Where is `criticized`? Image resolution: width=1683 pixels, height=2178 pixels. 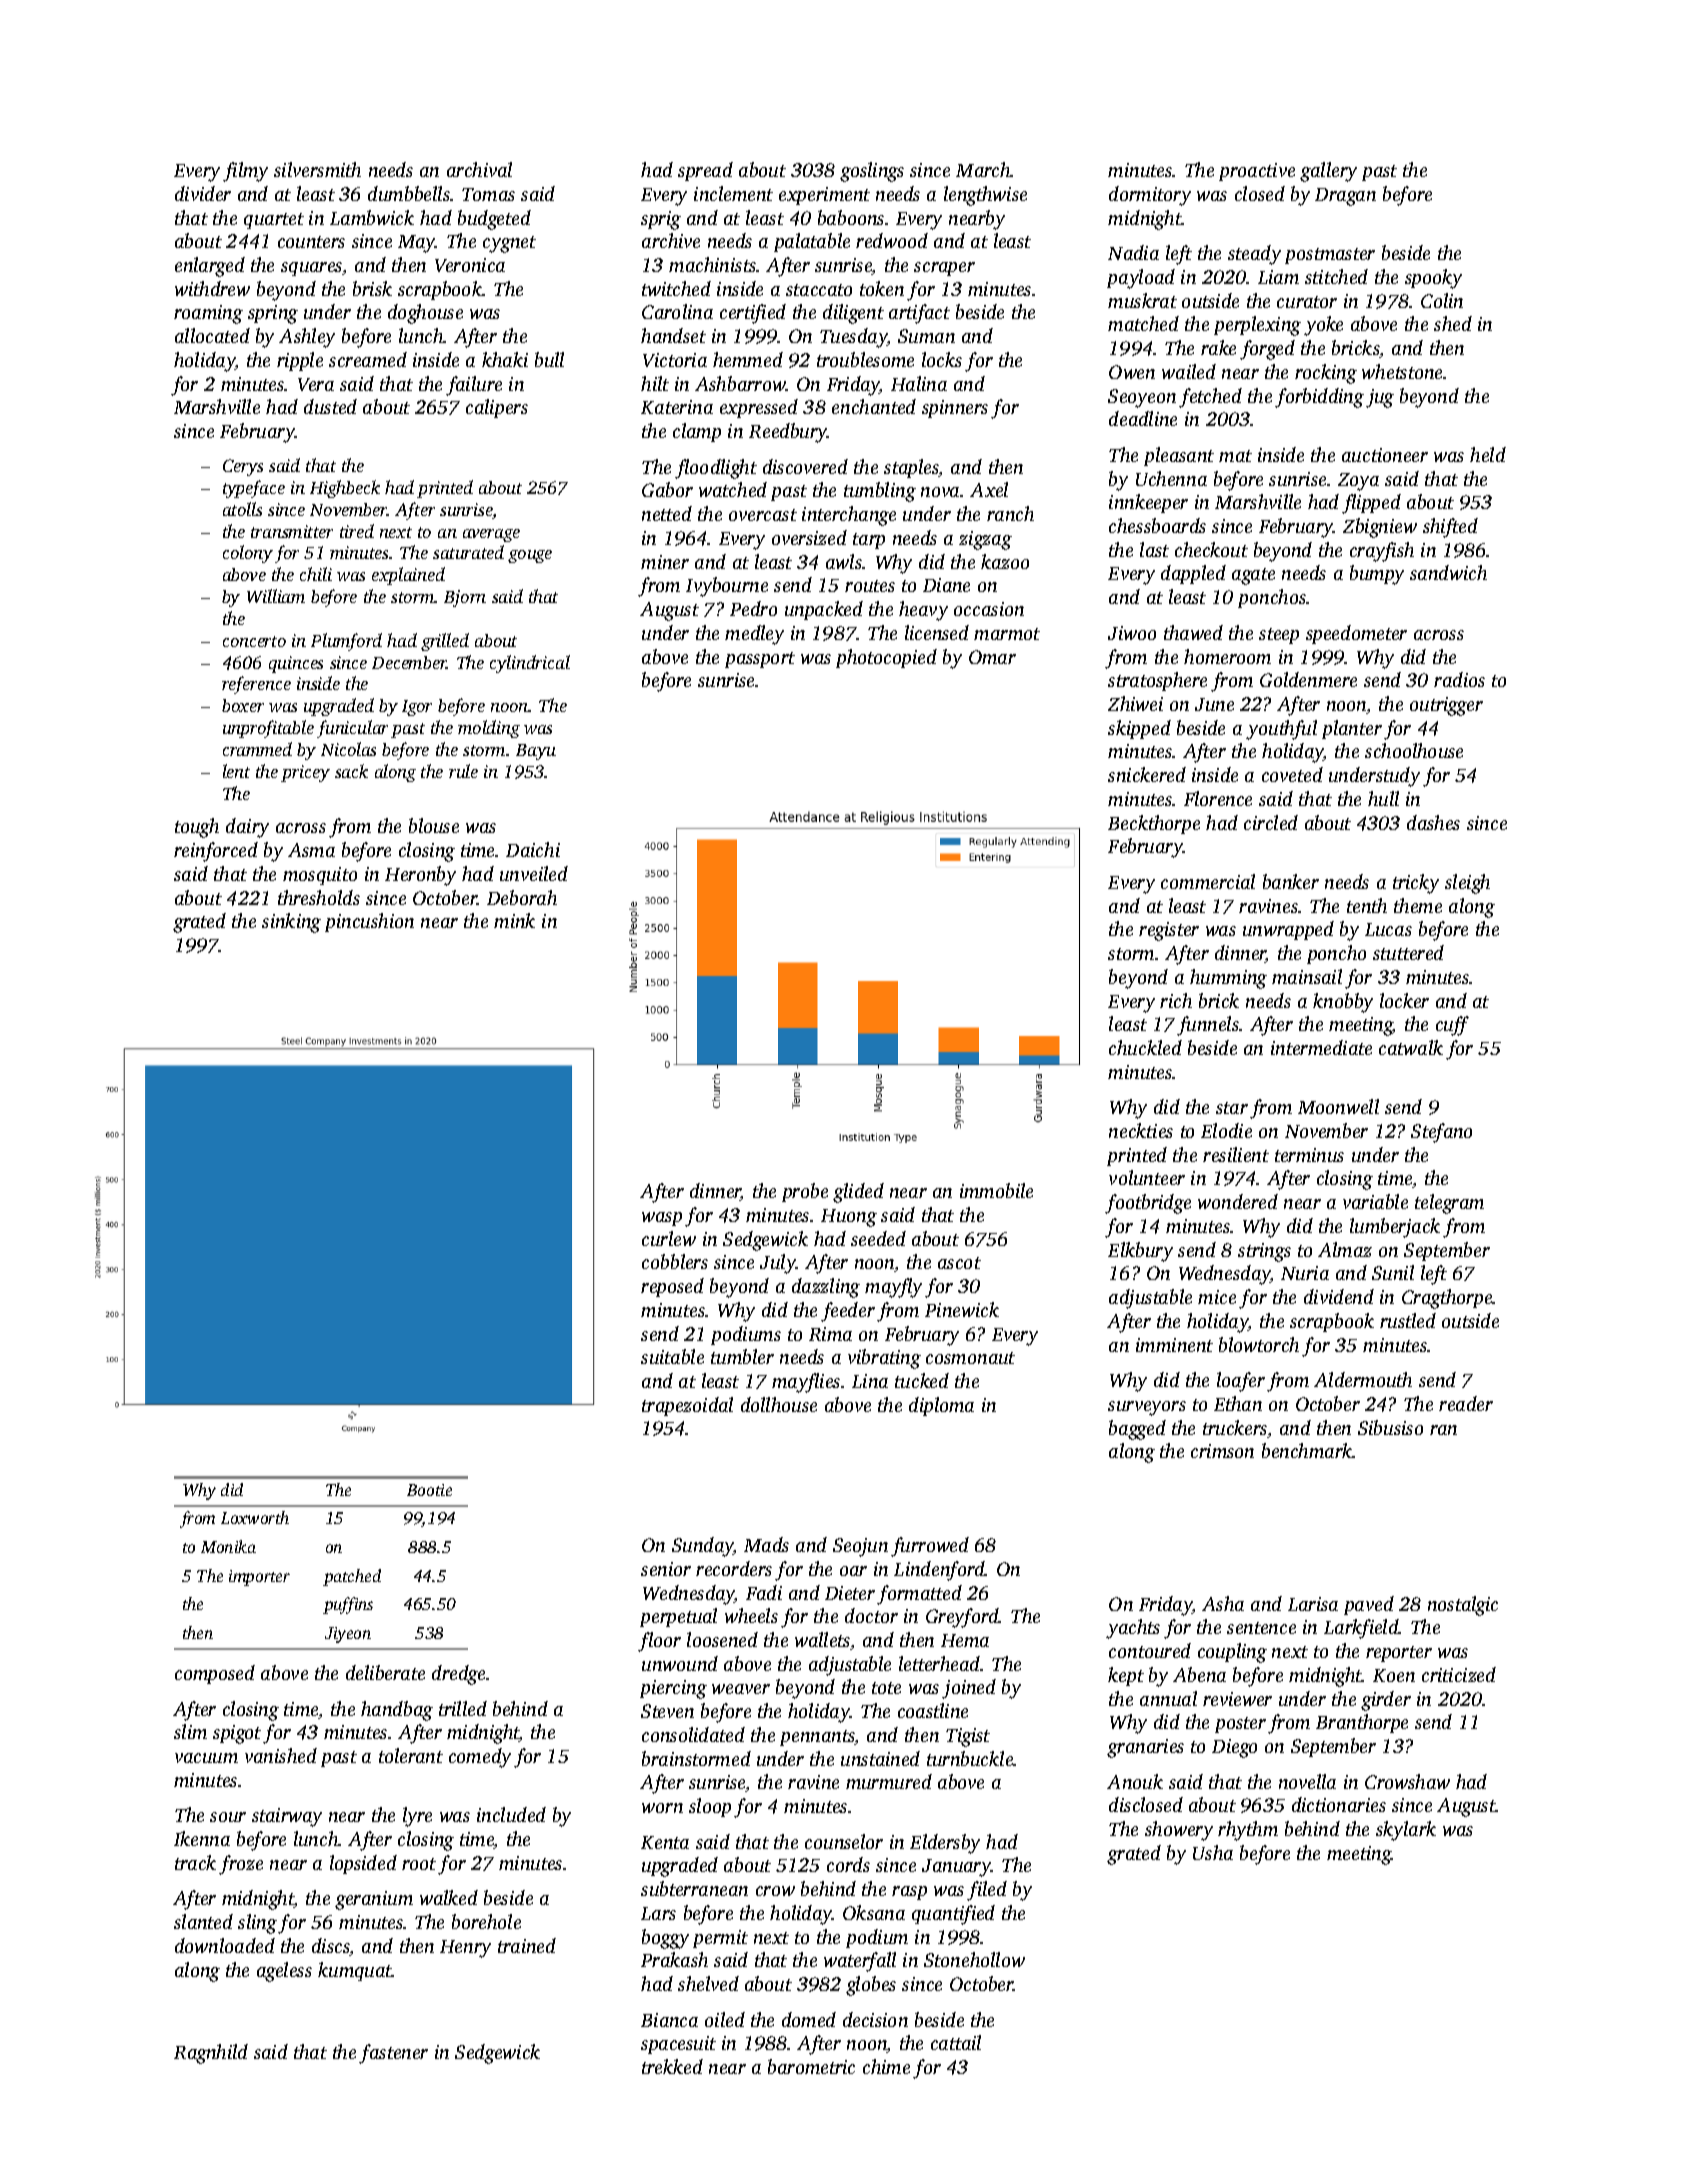 criticized is located at coordinates (1459, 1674).
